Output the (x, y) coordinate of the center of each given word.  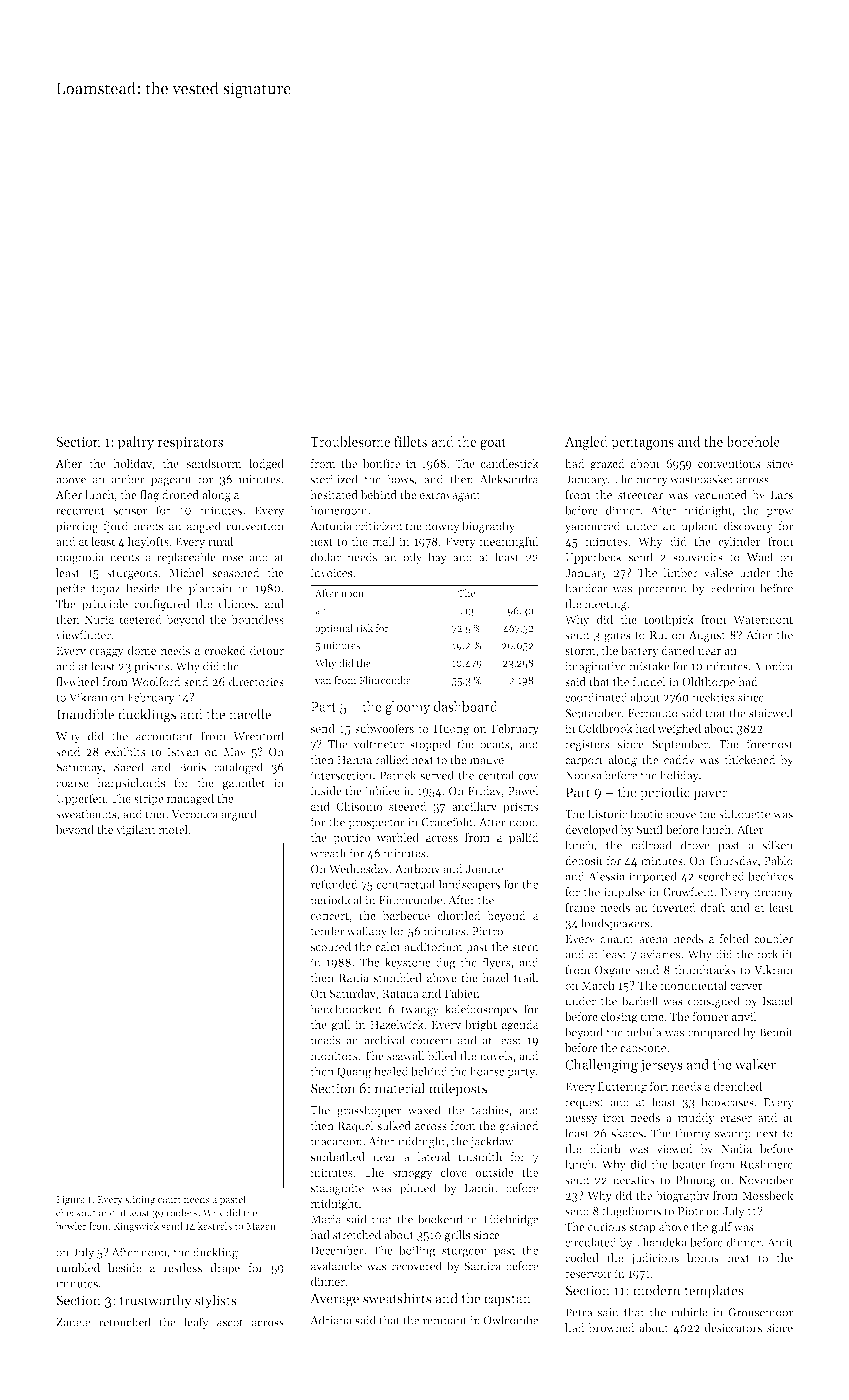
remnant (445, 1321)
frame (580, 907)
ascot (230, 1323)
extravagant (450, 496)
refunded (334, 884)
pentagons (642, 444)
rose (232, 558)
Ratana (400, 993)
